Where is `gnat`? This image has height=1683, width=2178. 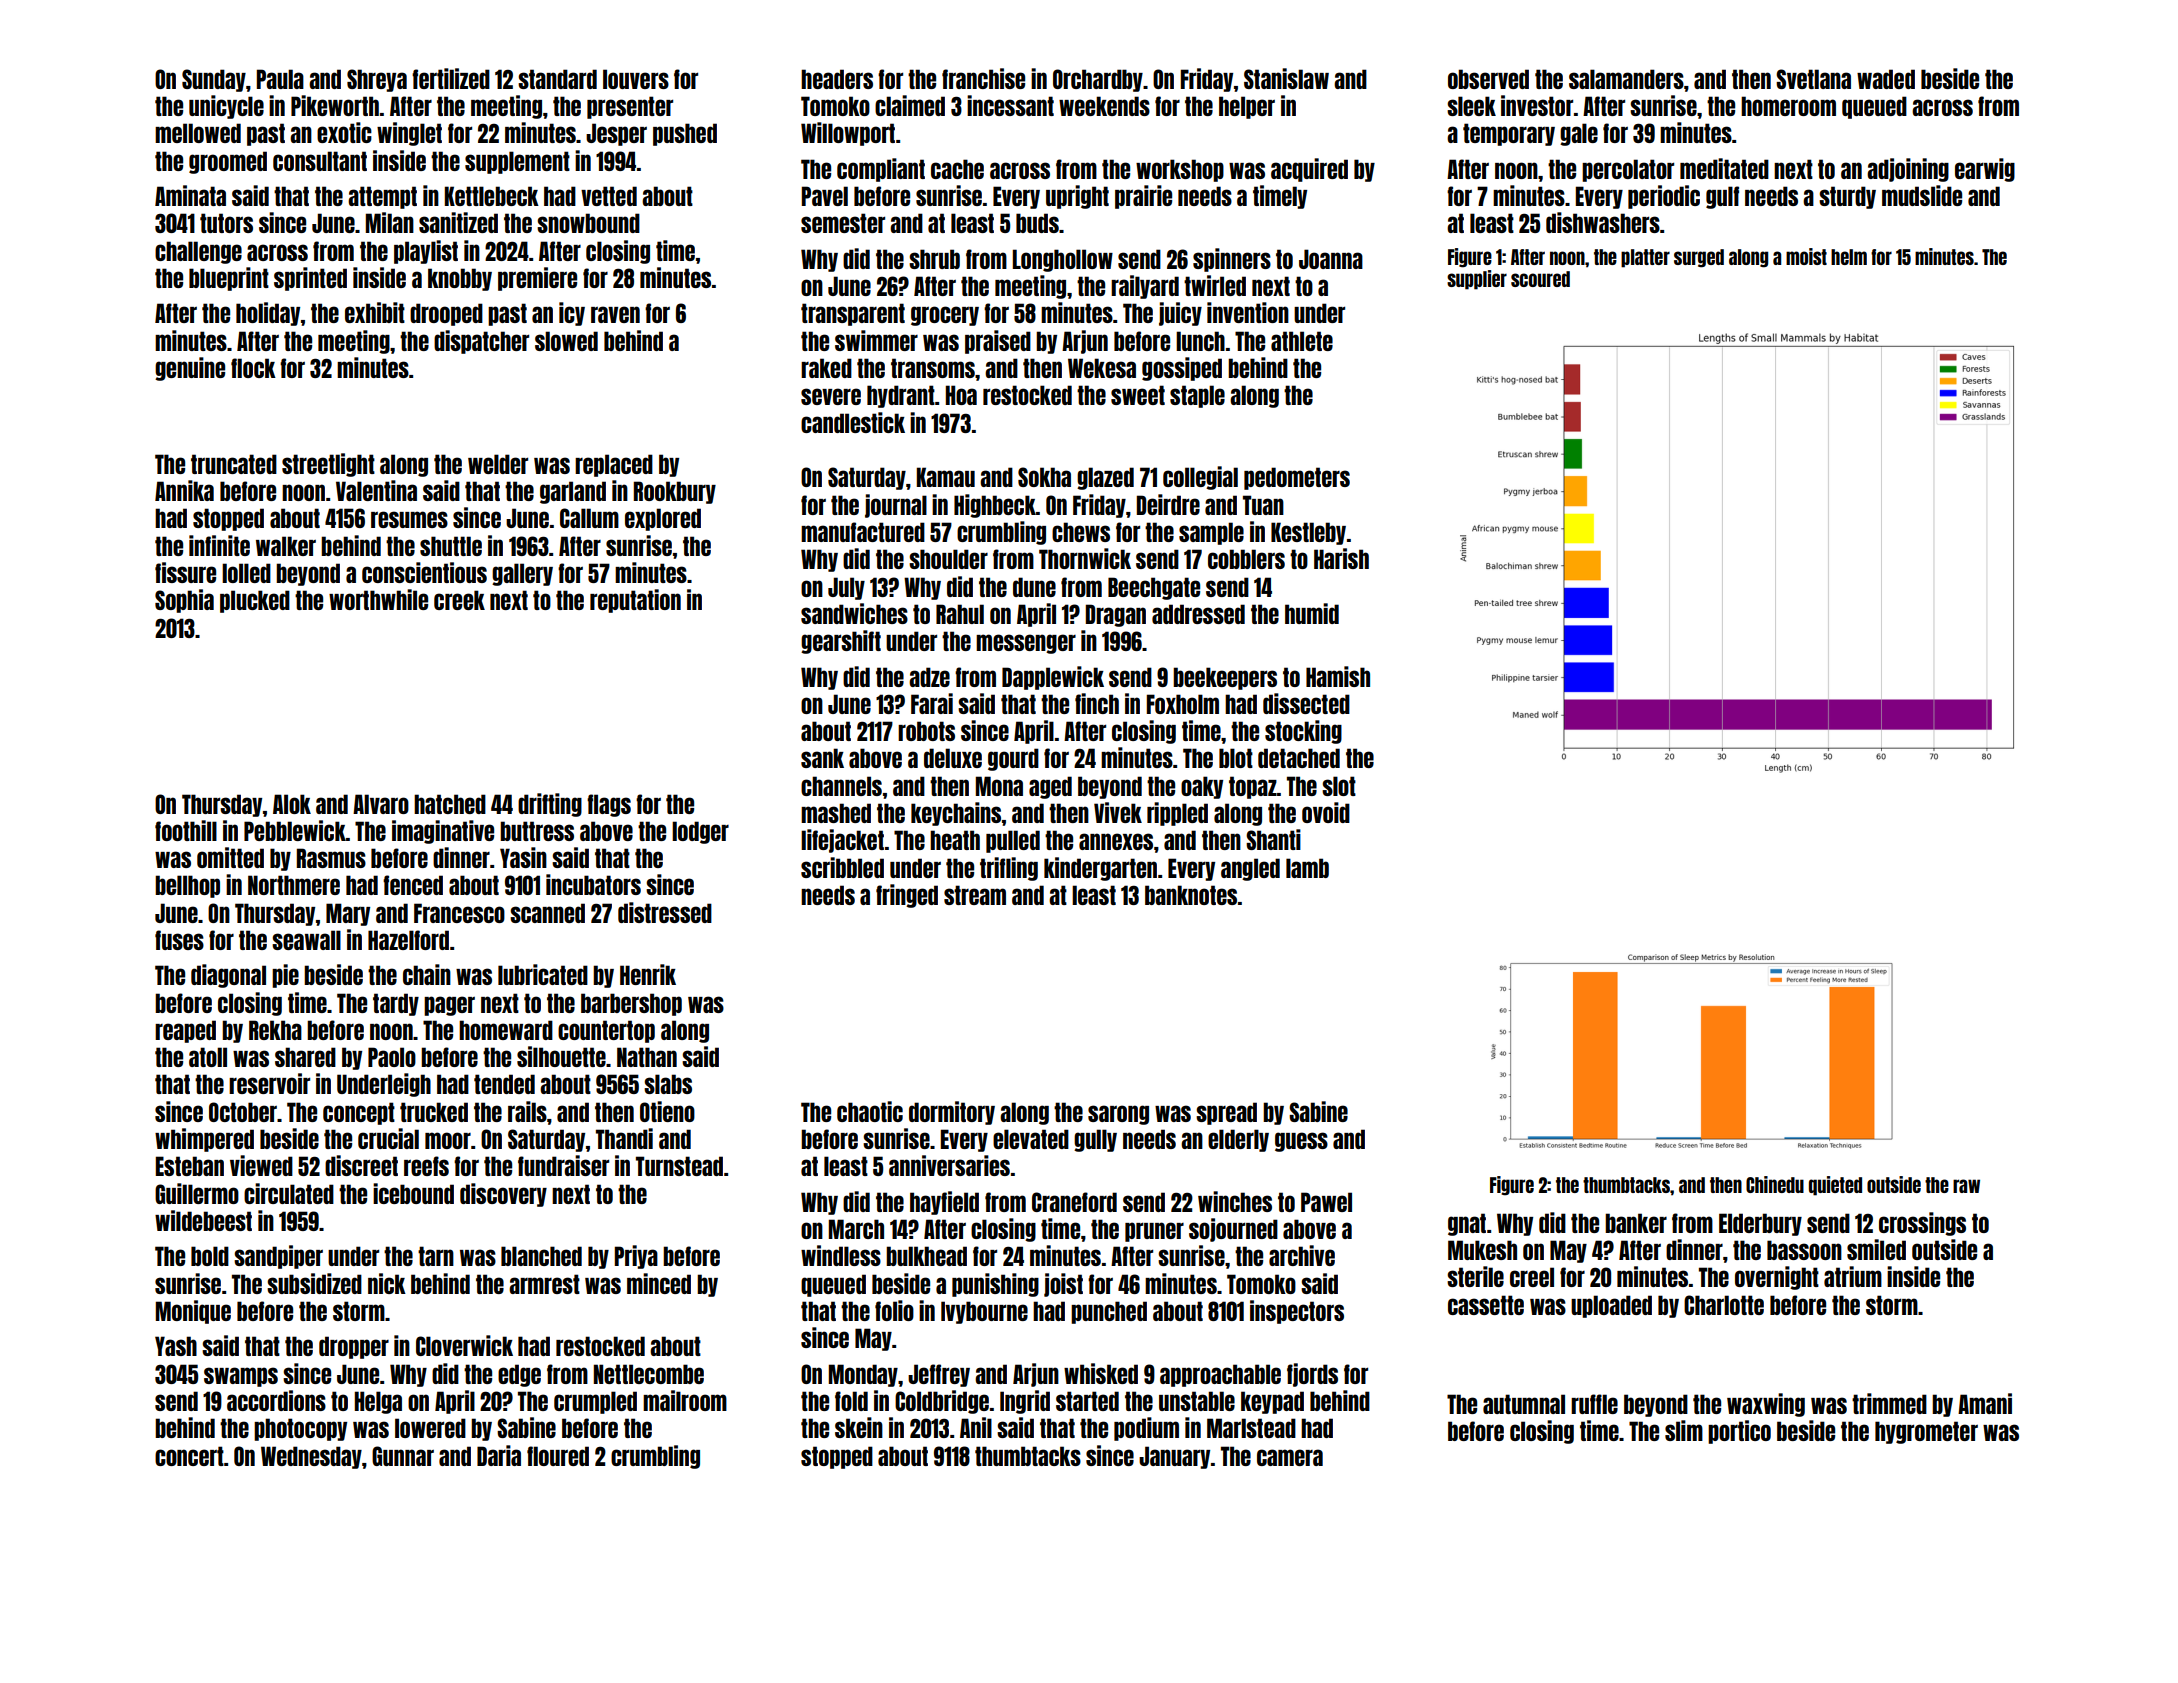
gnat is located at coordinates (1467, 1224).
